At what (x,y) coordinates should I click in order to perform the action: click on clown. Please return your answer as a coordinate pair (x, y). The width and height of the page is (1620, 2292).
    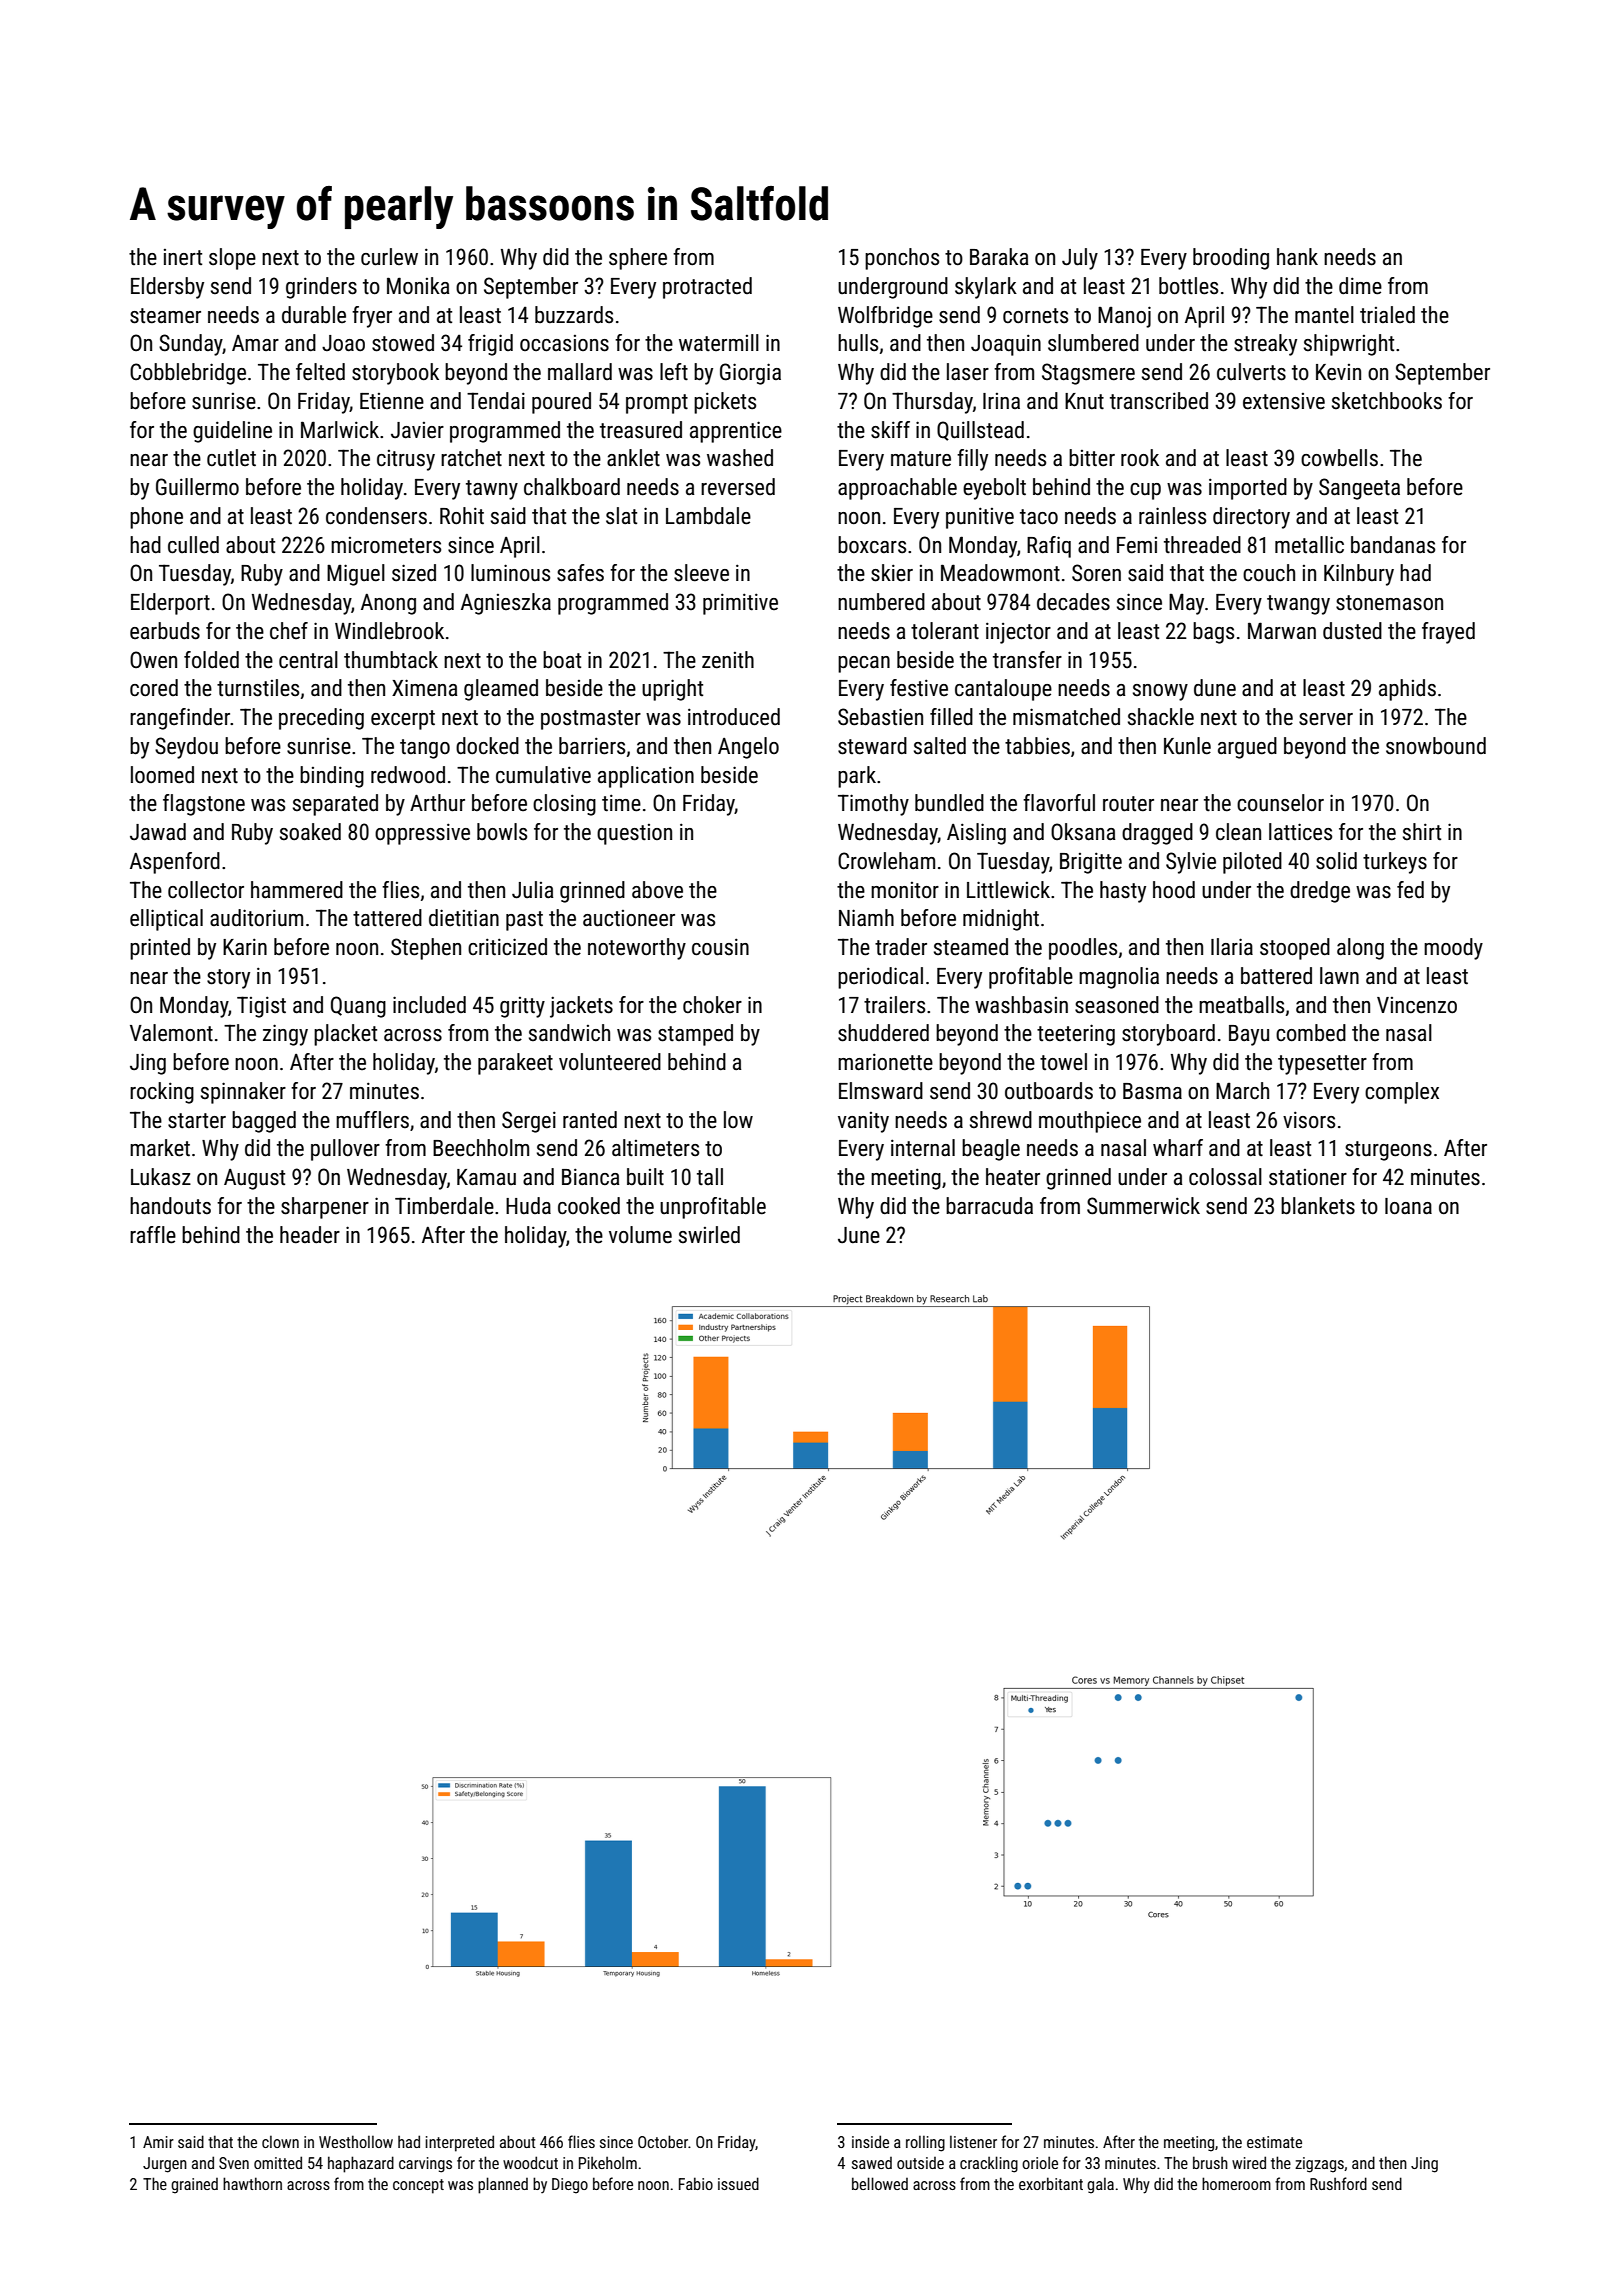
    Looking at the image, I should click on (280, 2141).
